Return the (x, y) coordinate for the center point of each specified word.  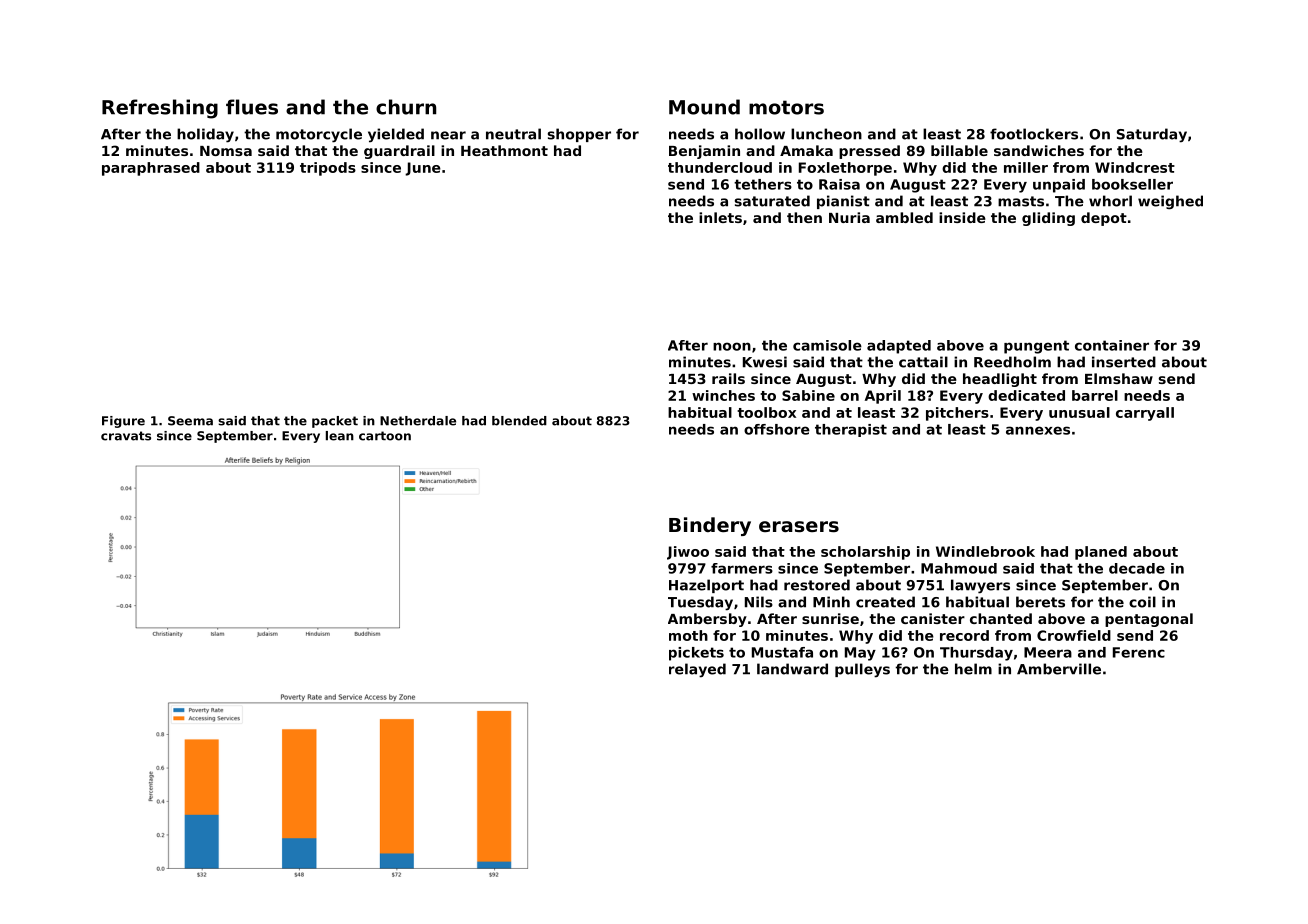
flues (252, 107)
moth (688, 635)
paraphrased (151, 169)
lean (340, 436)
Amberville (1059, 669)
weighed (1170, 202)
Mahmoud (959, 568)
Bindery (710, 526)
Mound (704, 107)
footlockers (1034, 134)
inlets (720, 217)
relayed (697, 670)
